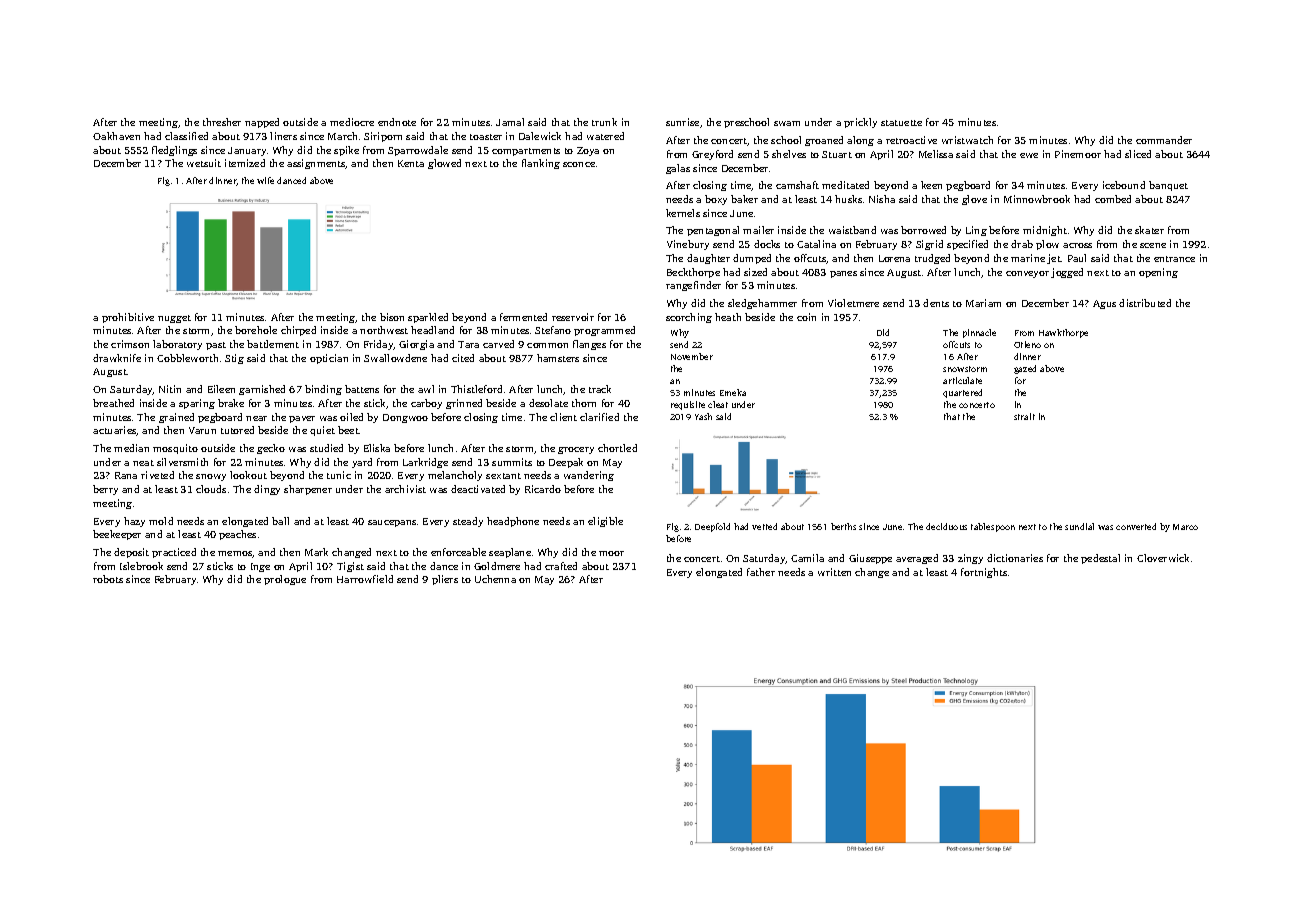  I want to click on flanges, so click(589, 345).
